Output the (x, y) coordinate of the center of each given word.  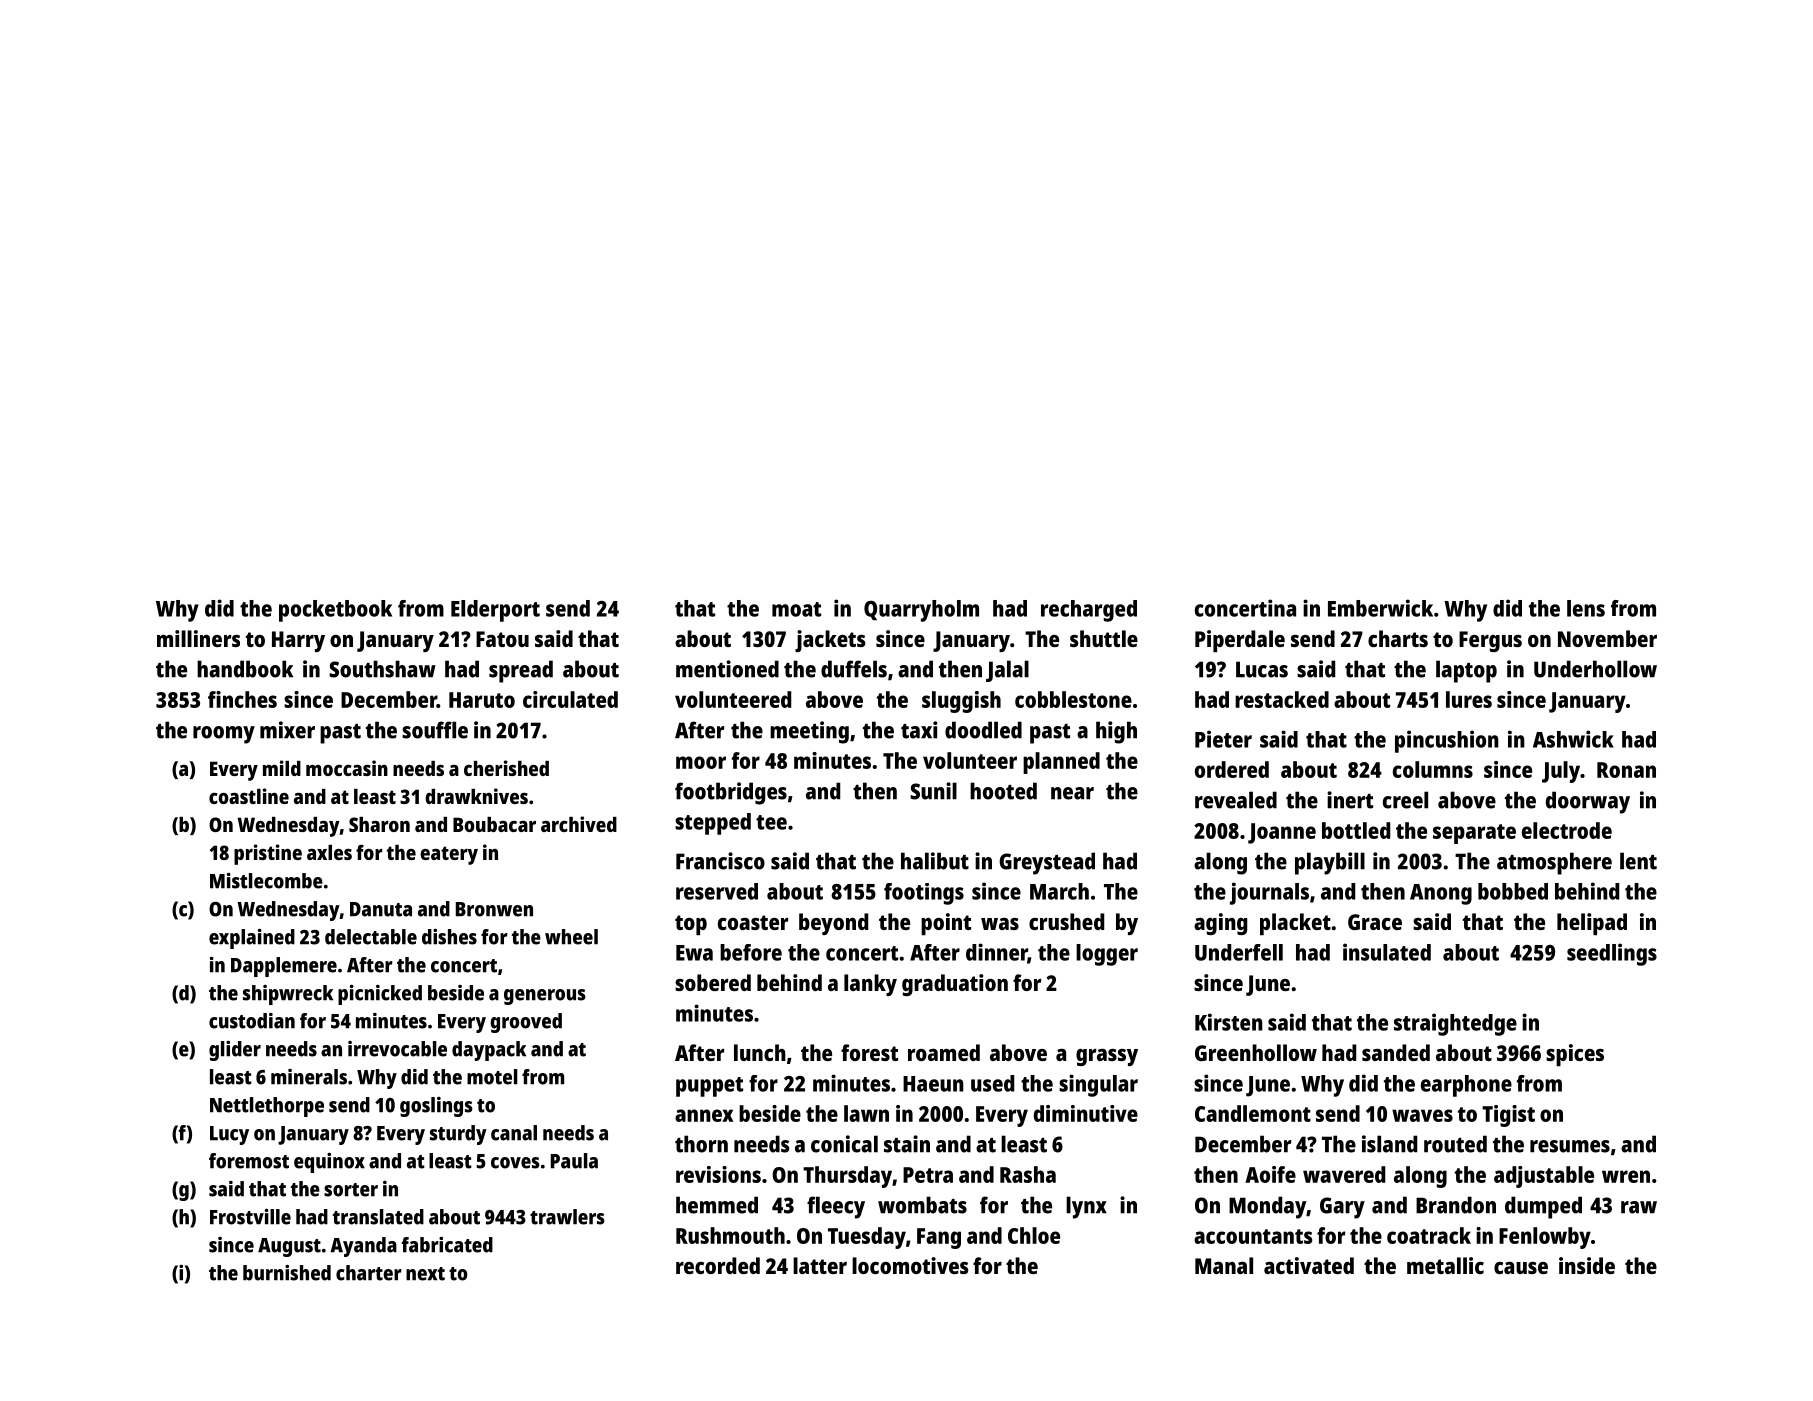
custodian (252, 1021)
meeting (809, 732)
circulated (570, 699)
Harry (298, 641)
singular (1098, 1085)
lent (1638, 861)
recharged (1089, 611)
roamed (944, 1052)
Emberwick (1380, 608)
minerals (309, 1077)
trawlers (567, 1217)
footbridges (731, 793)
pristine (268, 854)
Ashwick (1573, 739)
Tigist (1508, 1116)
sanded (1396, 1052)
